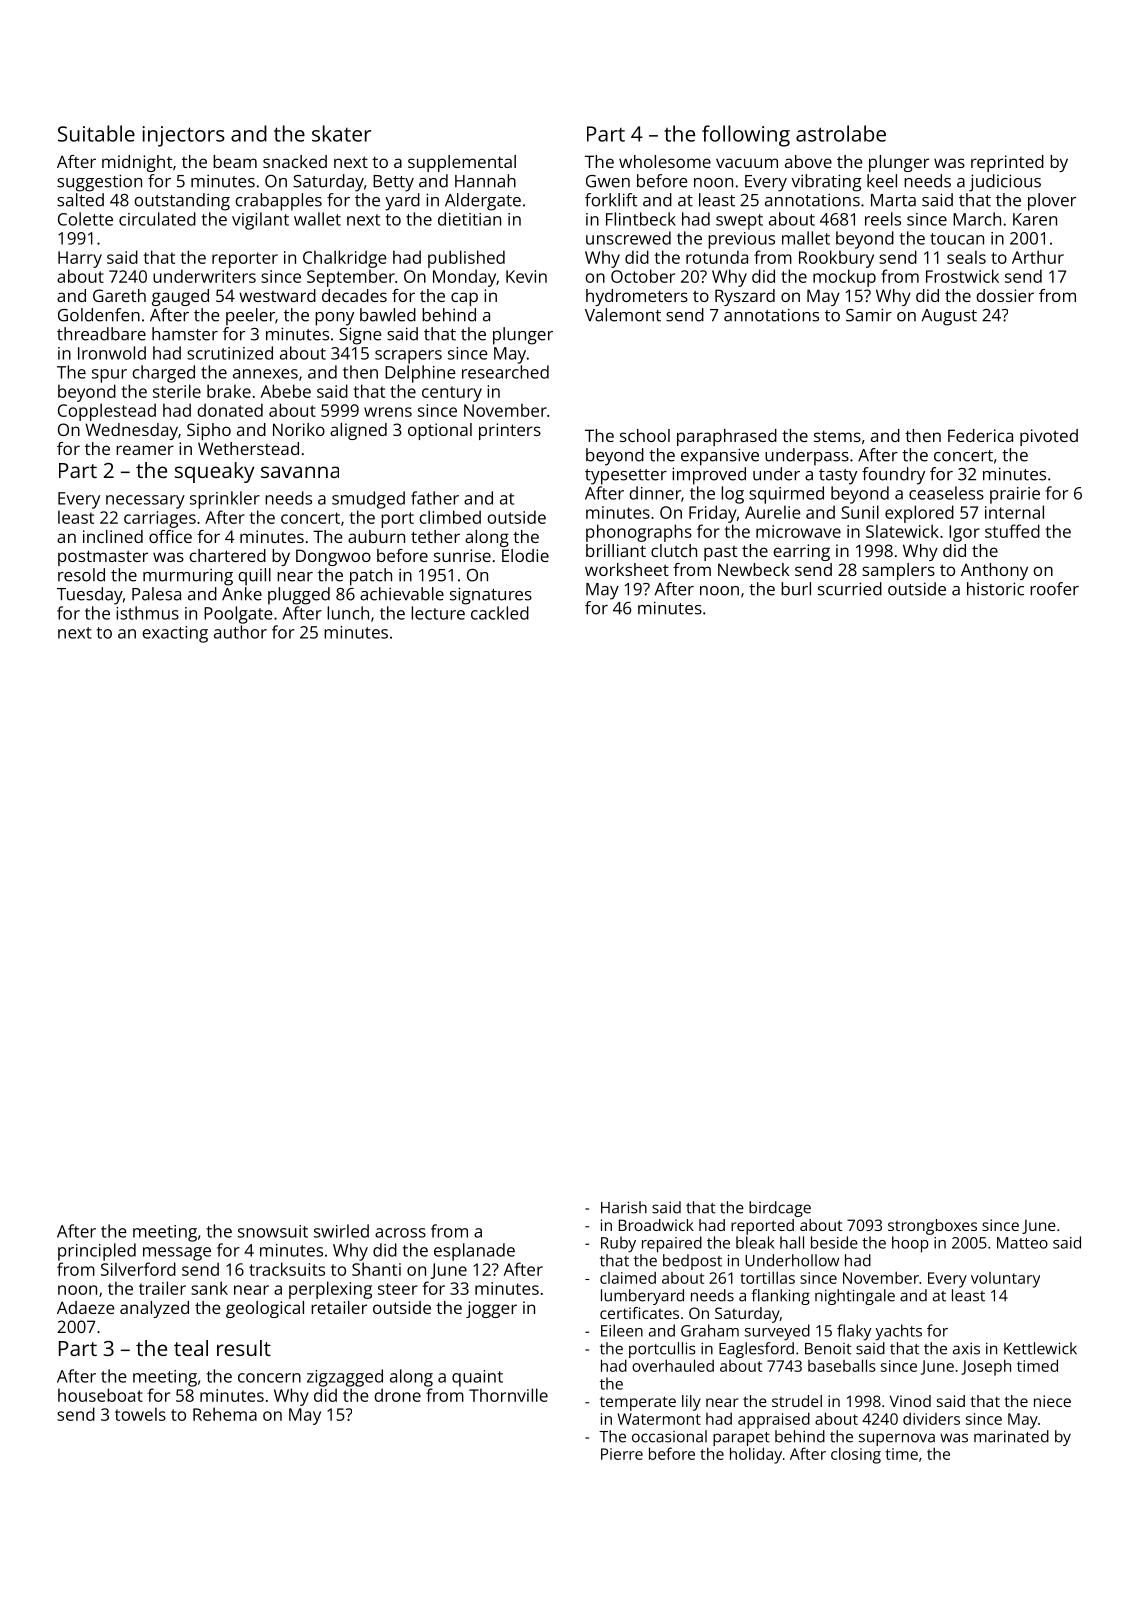 This screenshot has width=1140, height=1613. Describe the element at coordinates (850, 589) in the screenshot. I see `scurried` at that location.
